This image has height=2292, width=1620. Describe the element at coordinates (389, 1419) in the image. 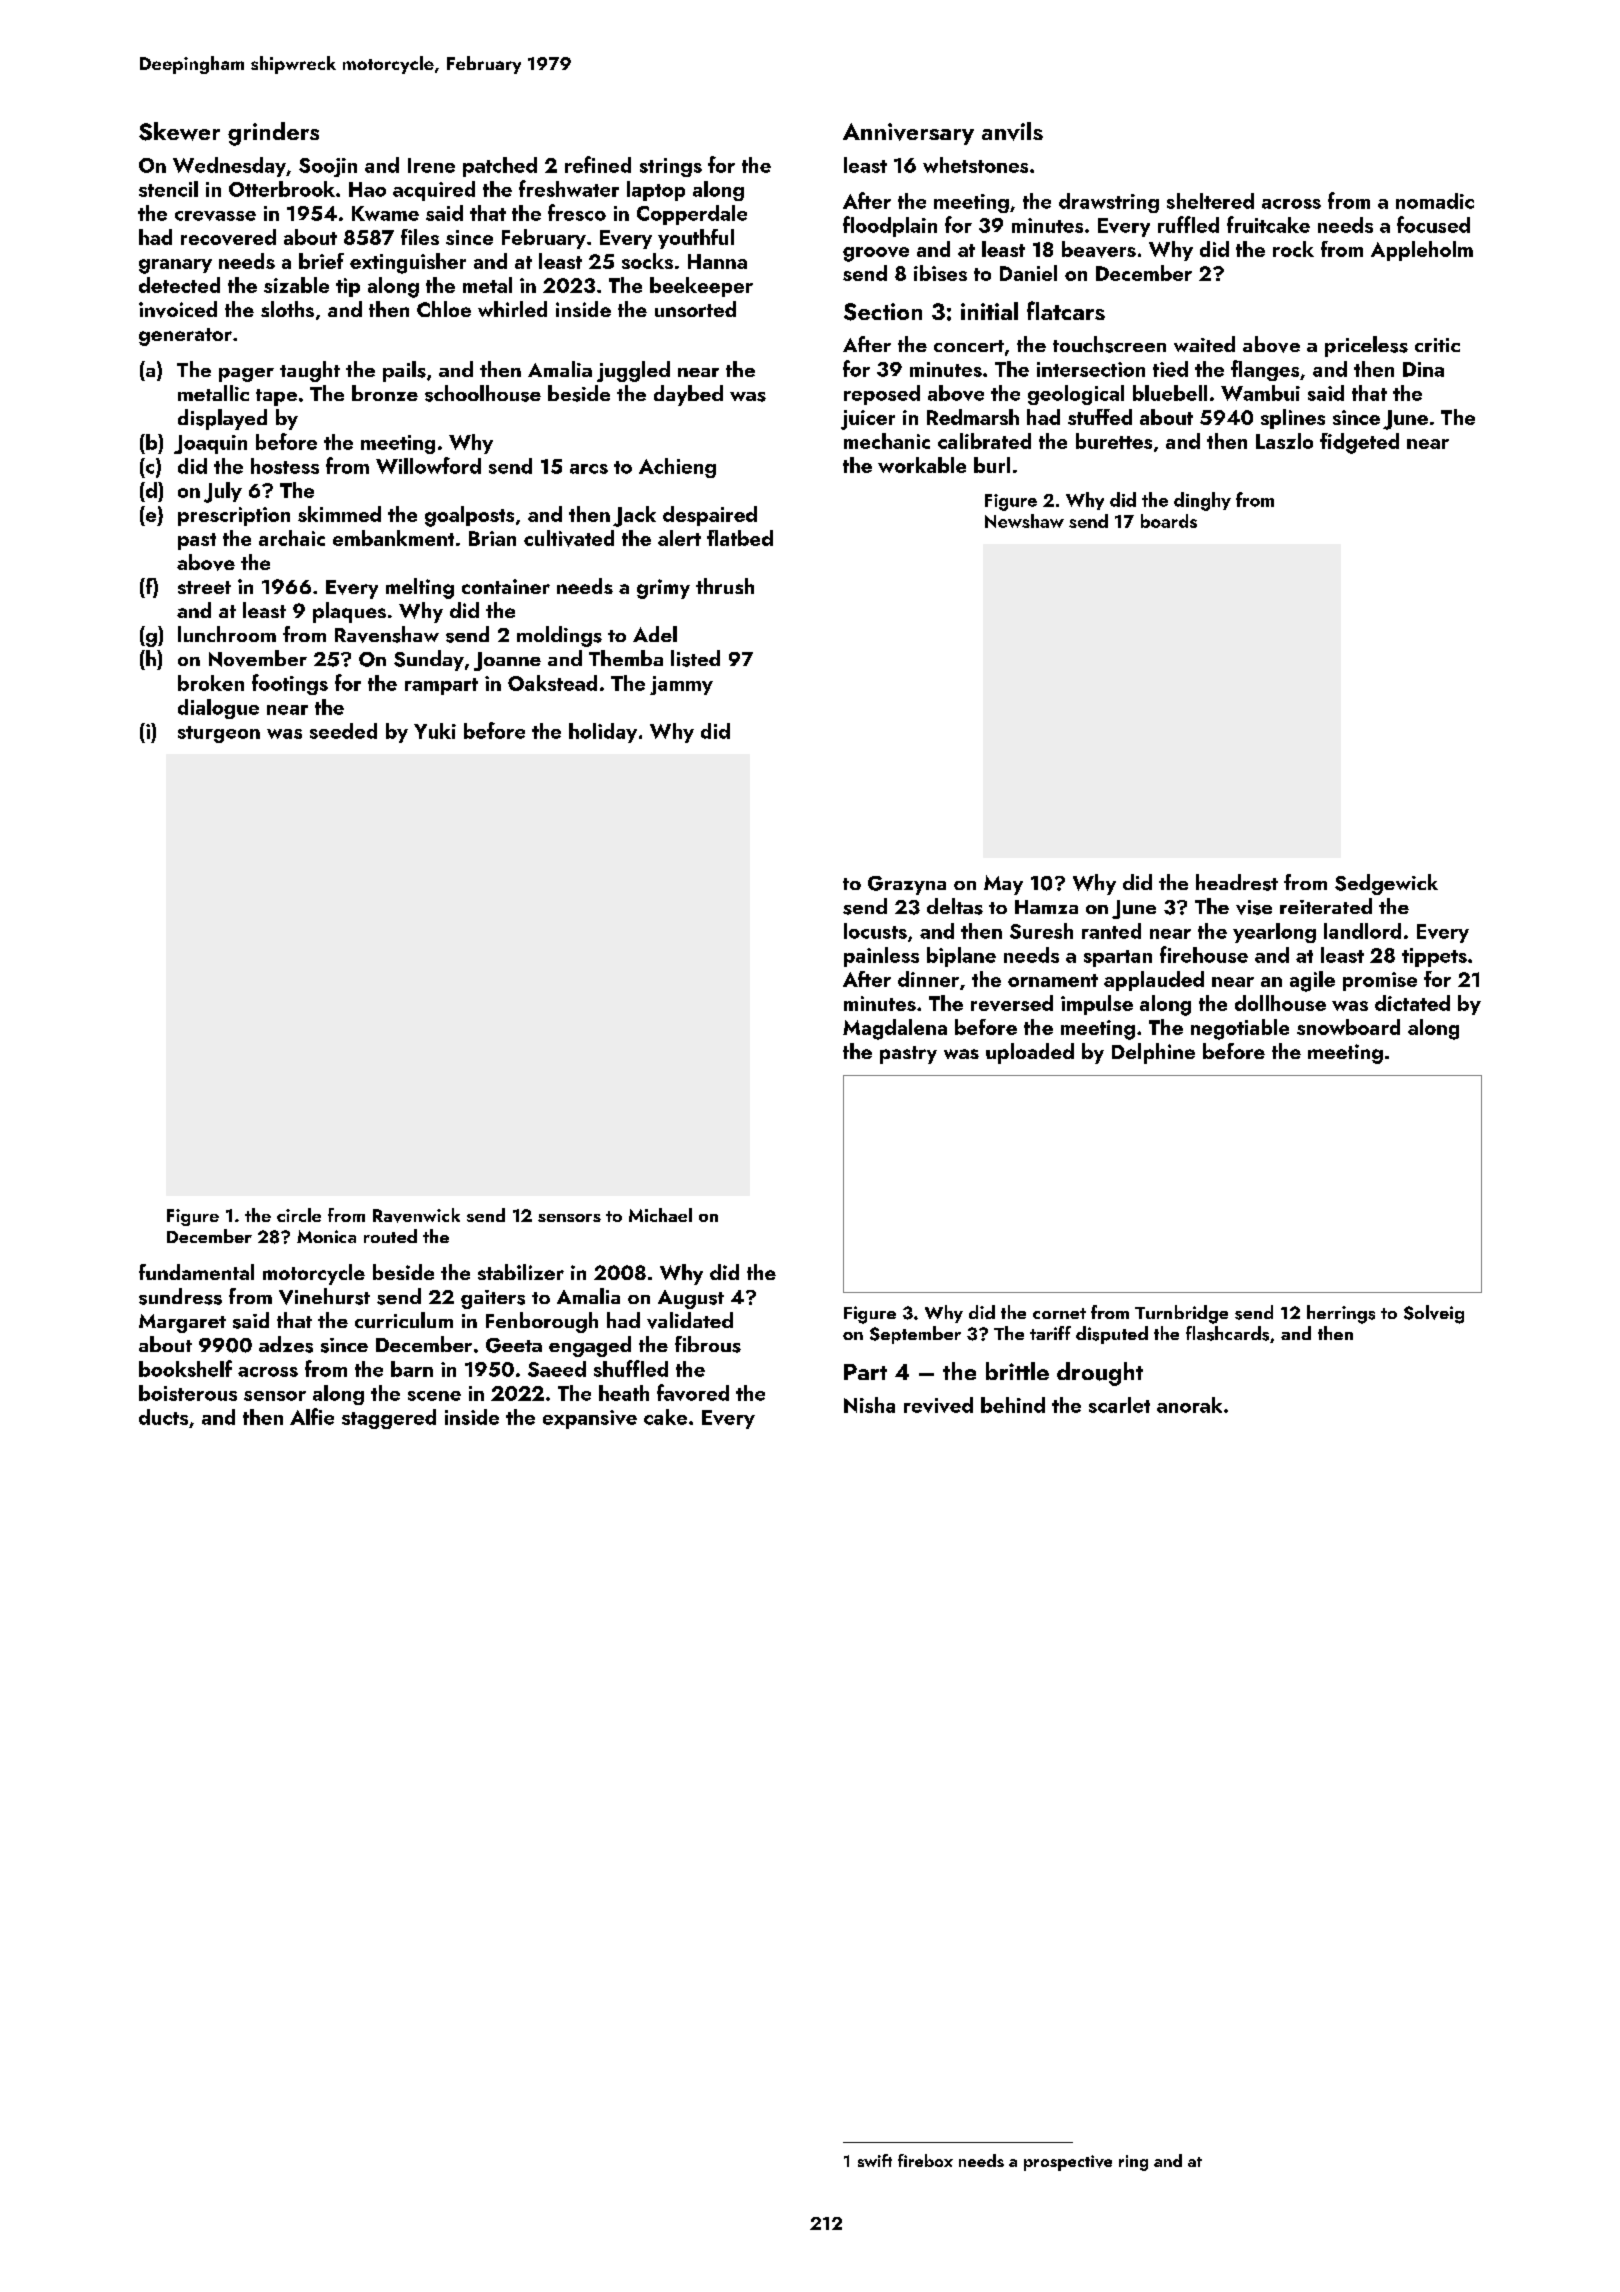

I see `staggered` at that location.
